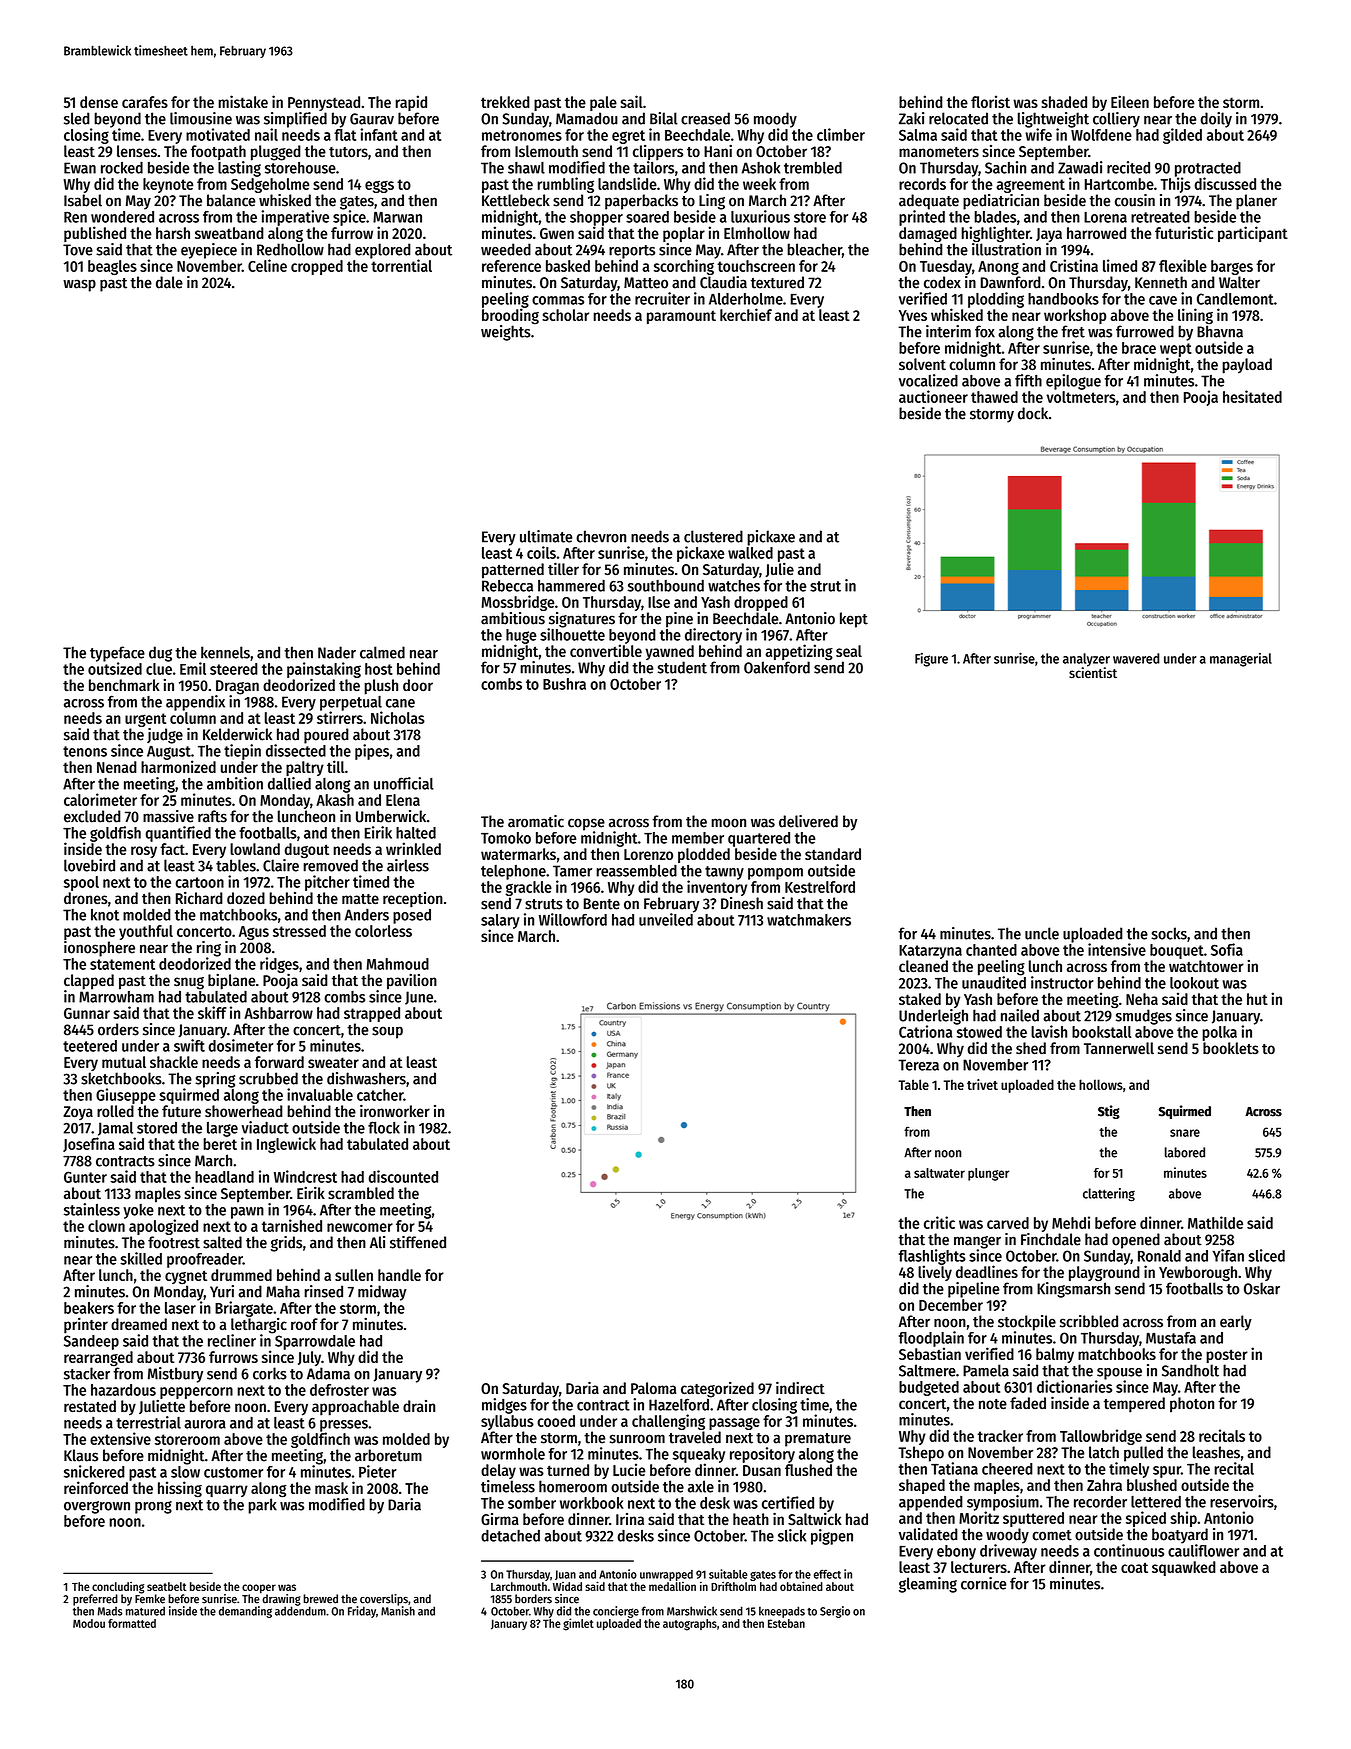 This document has width=1351, height=1749. Describe the element at coordinates (777, 282) in the document. I see `textured` at that location.
